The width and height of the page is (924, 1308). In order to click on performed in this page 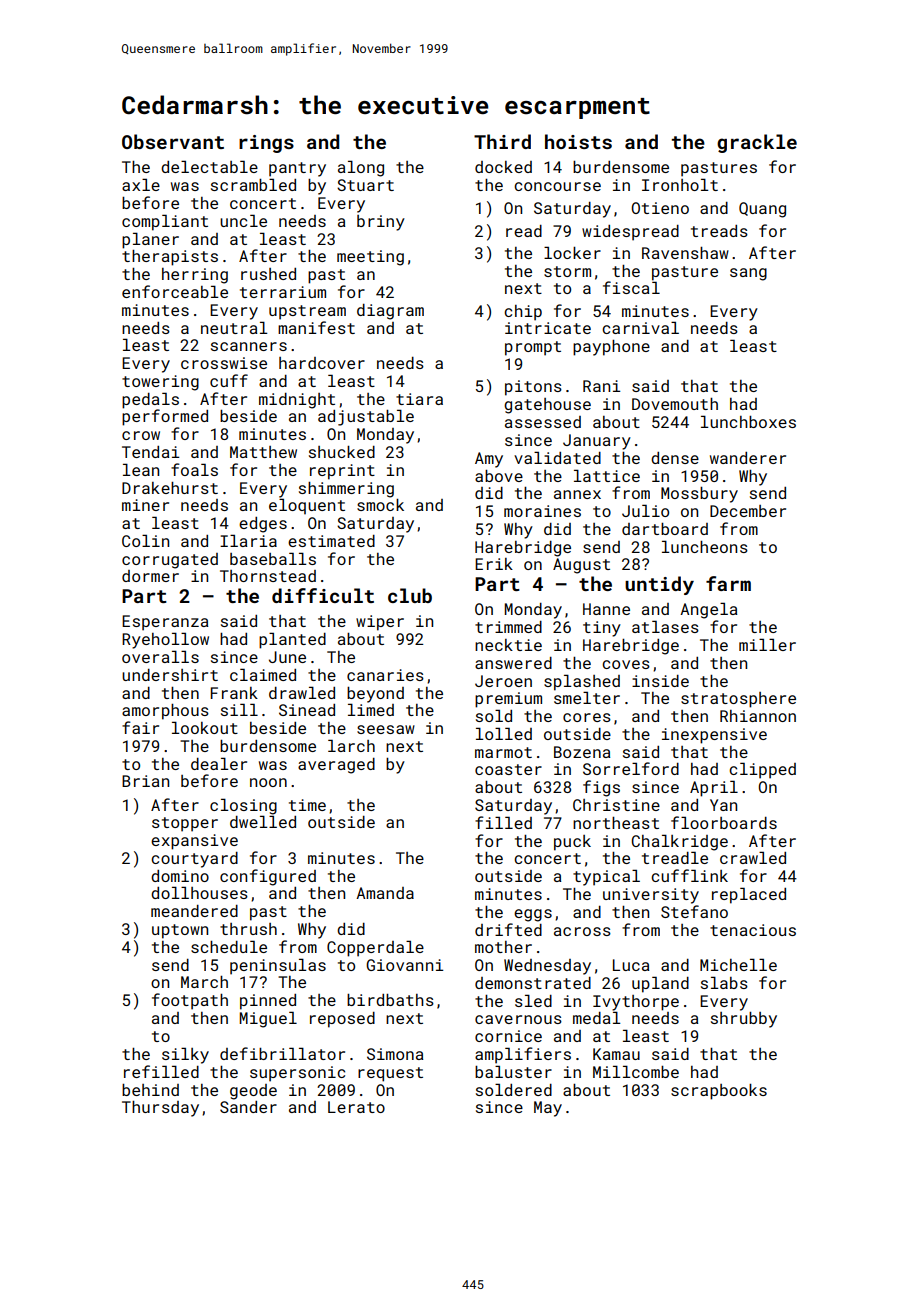, I will do `click(165, 417)`.
